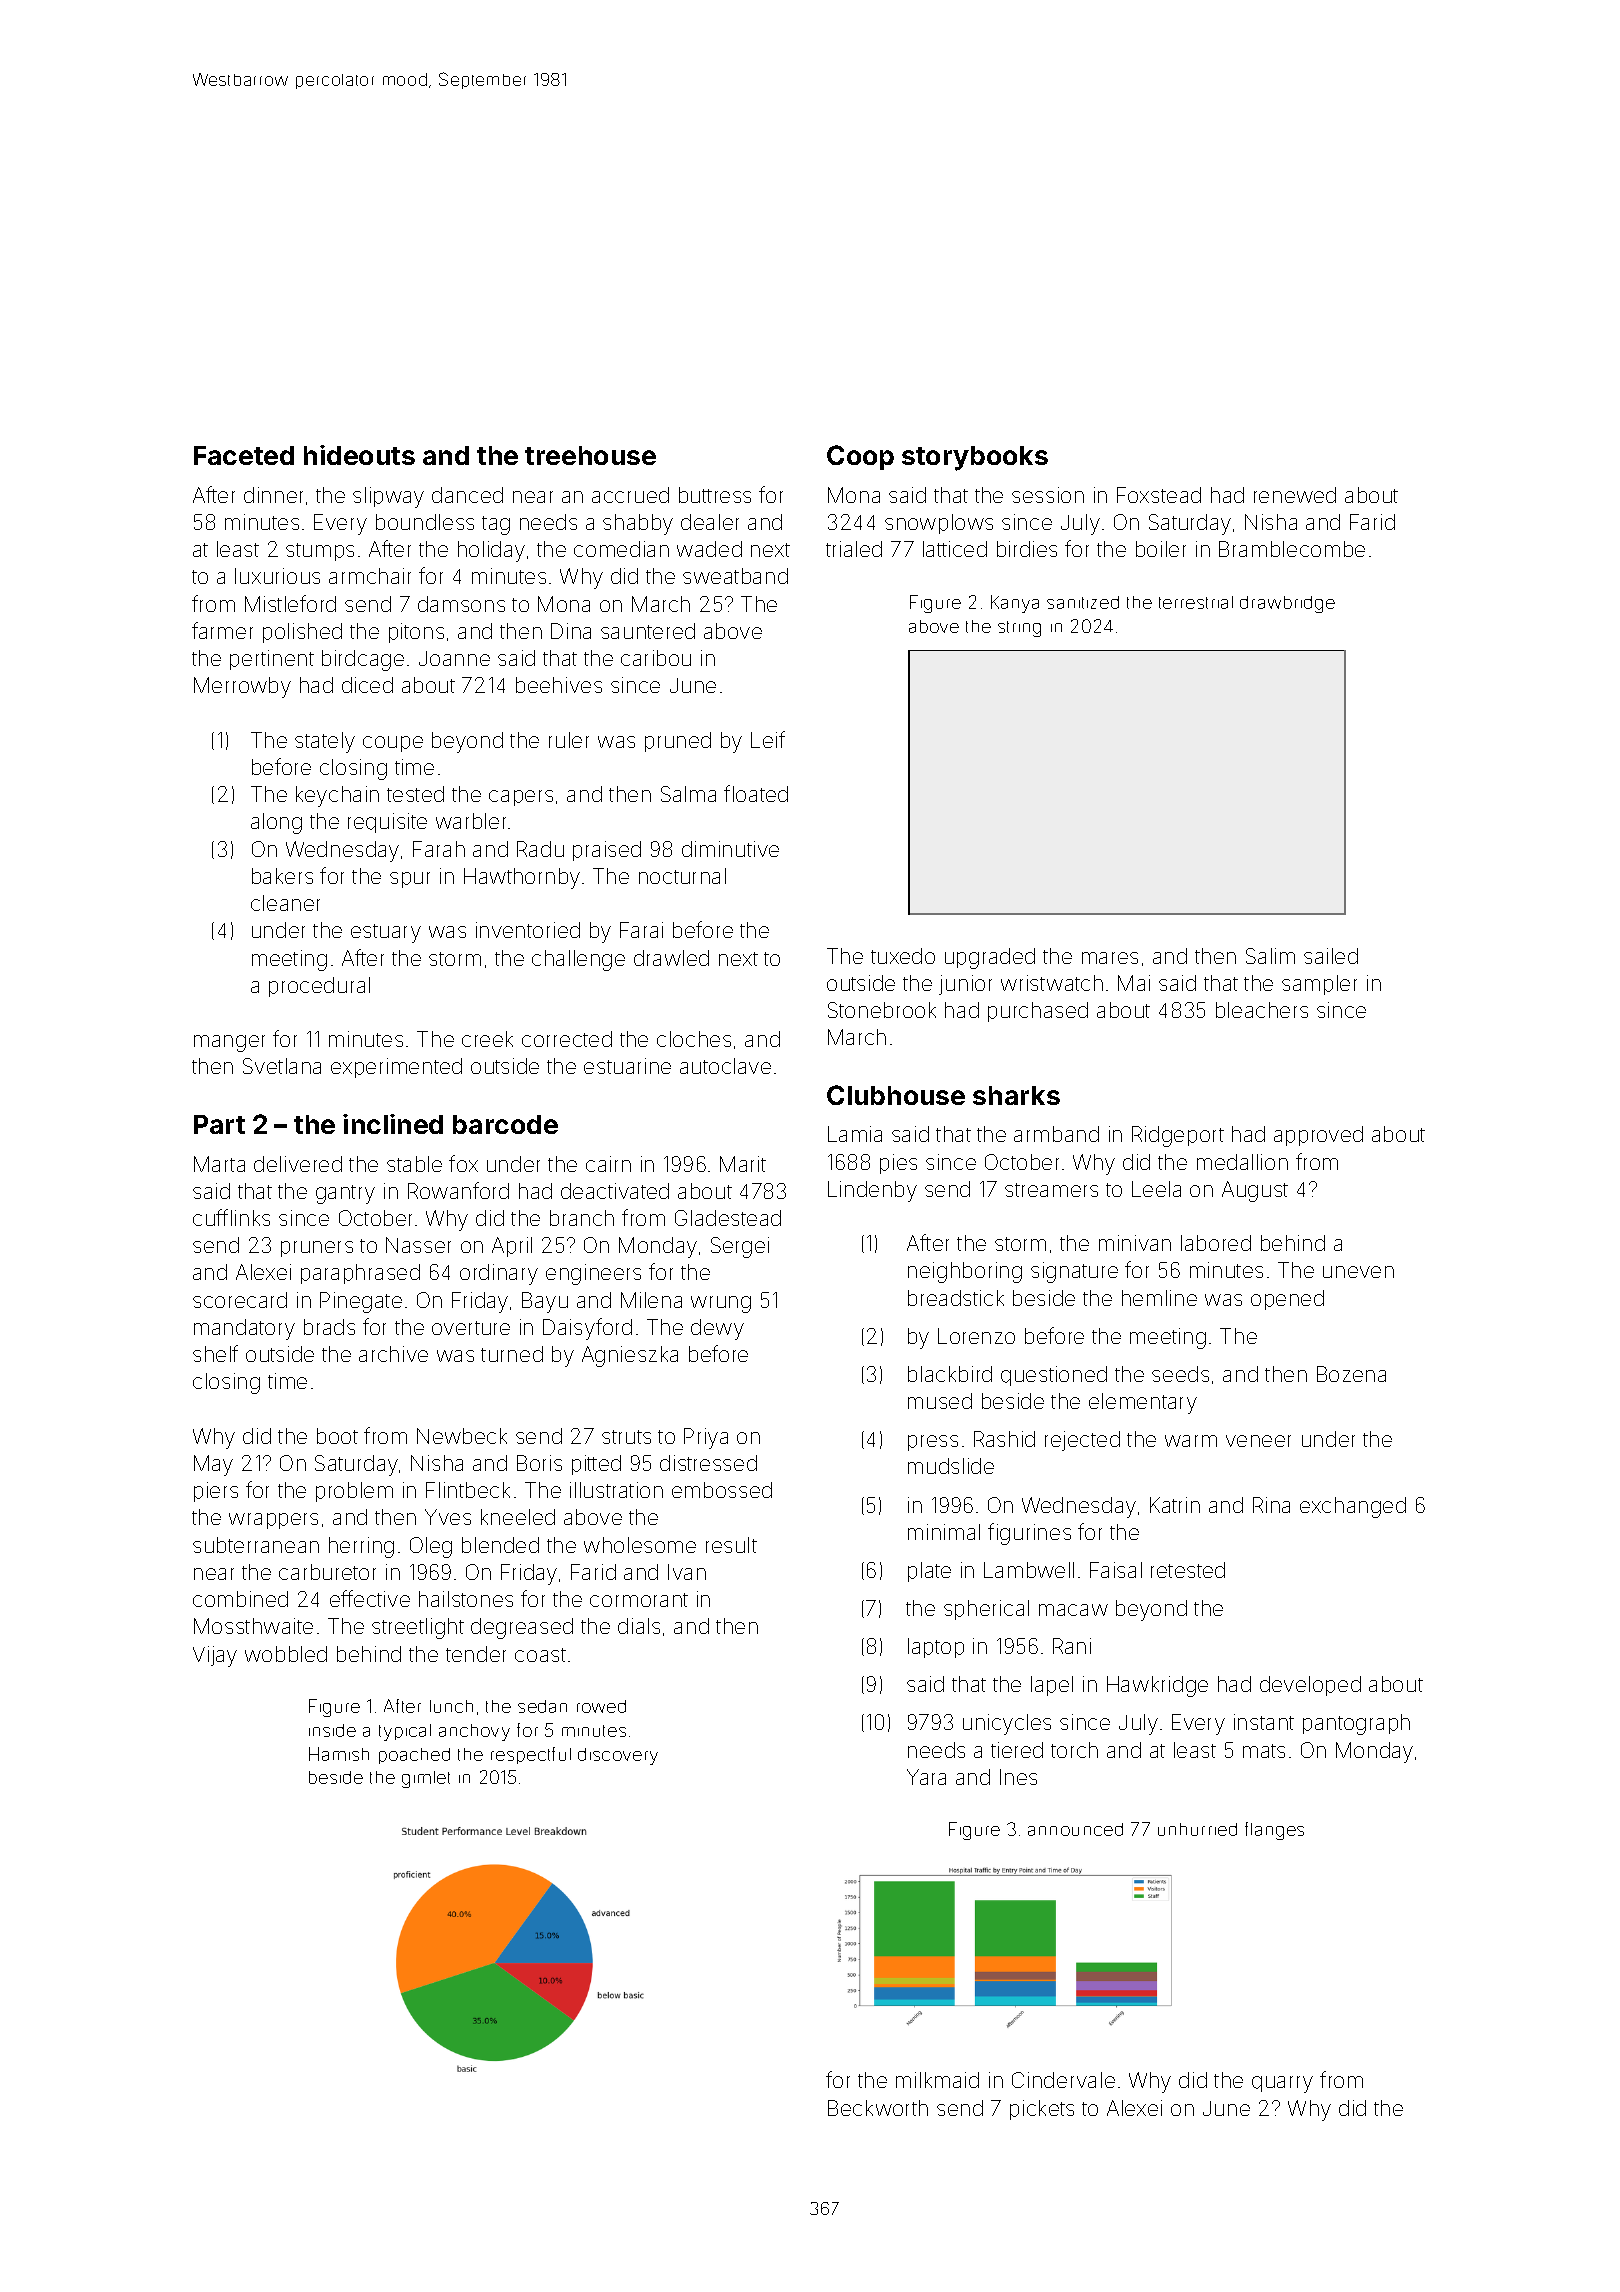 The height and width of the screenshot is (2292, 1620). Describe the element at coordinates (337, 796) in the screenshot. I see `keychain` at that location.
